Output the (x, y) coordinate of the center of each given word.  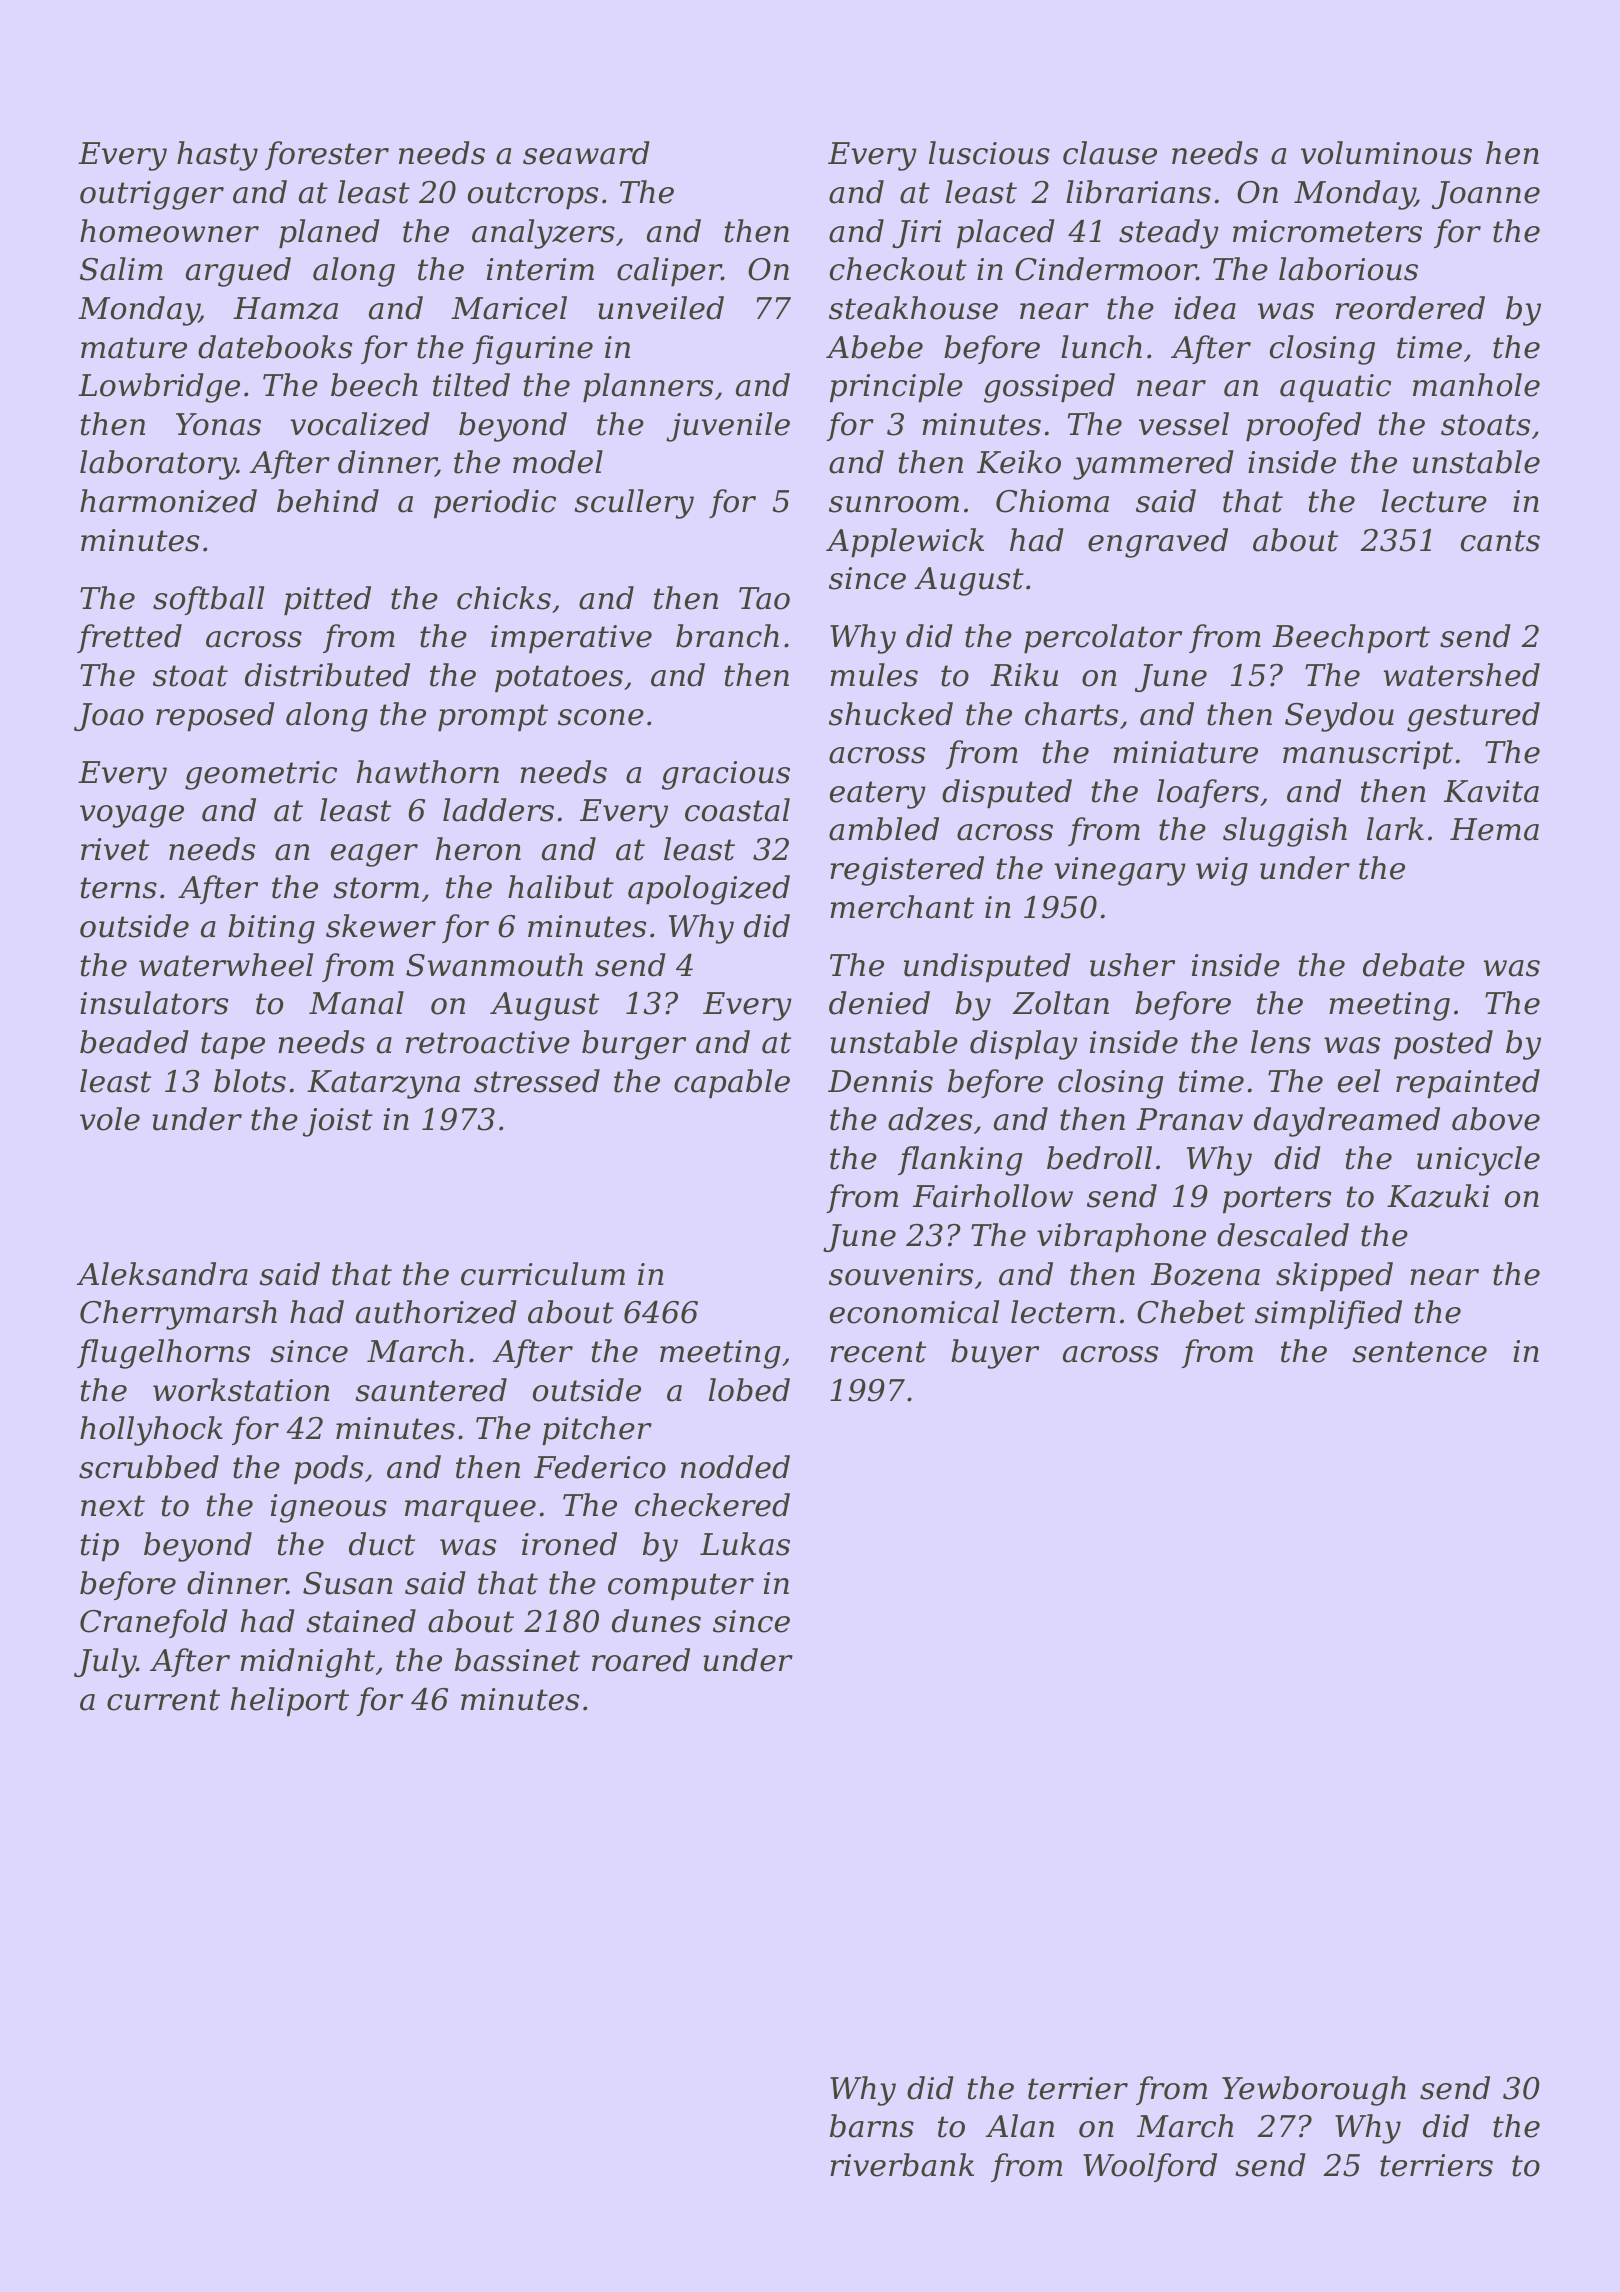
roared (641, 1660)
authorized (436, 1312)
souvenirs (901, 1274)
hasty (217, 156)
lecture (1434, 501)
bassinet (517, 1660)
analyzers (543, 234)
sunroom (894, 504)
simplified (1328, 1314)
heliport (290, 1701)
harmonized (168, 501)
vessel (1184, 424)
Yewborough (1314, 2091)
